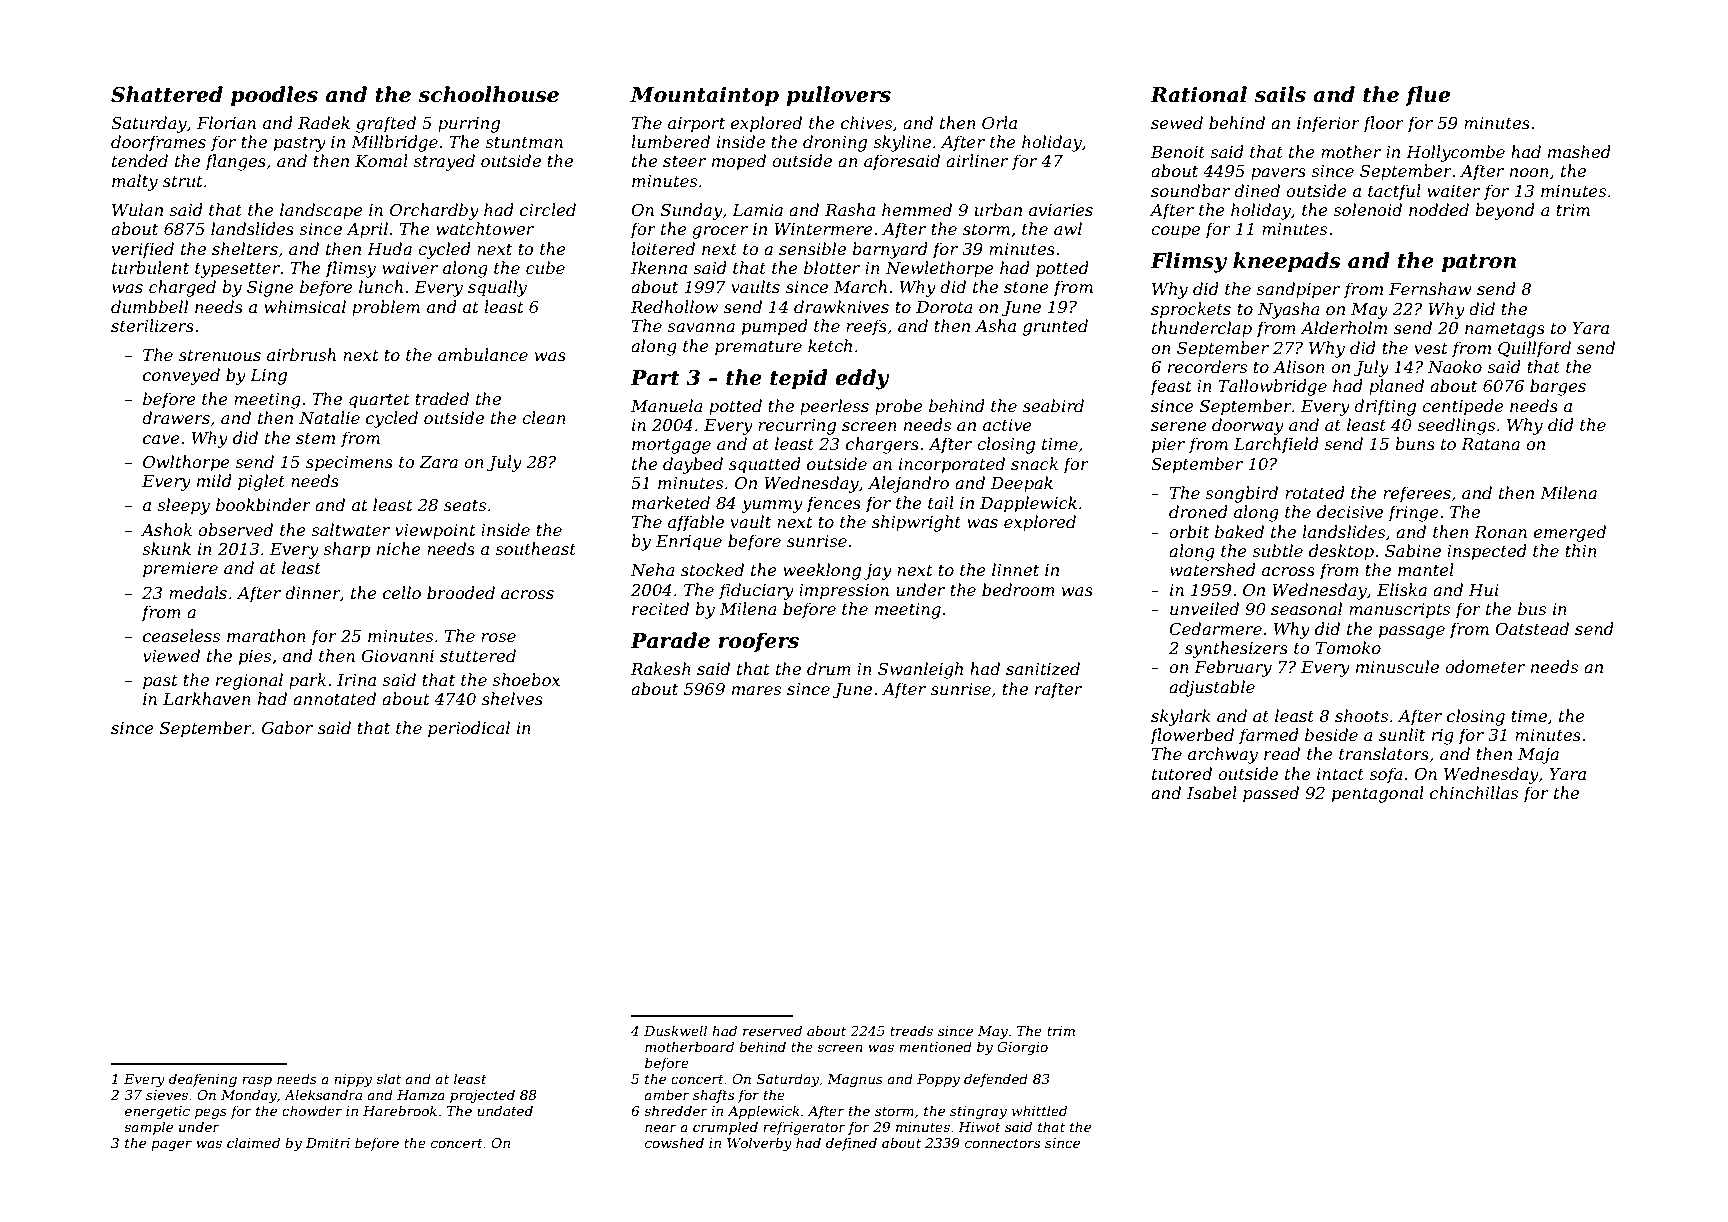 Image resolution: width=1728 pixels, height=1222 pixels. Describe the element at coordinates (674, 1142) in the image. I see `cowshed` at that location.
